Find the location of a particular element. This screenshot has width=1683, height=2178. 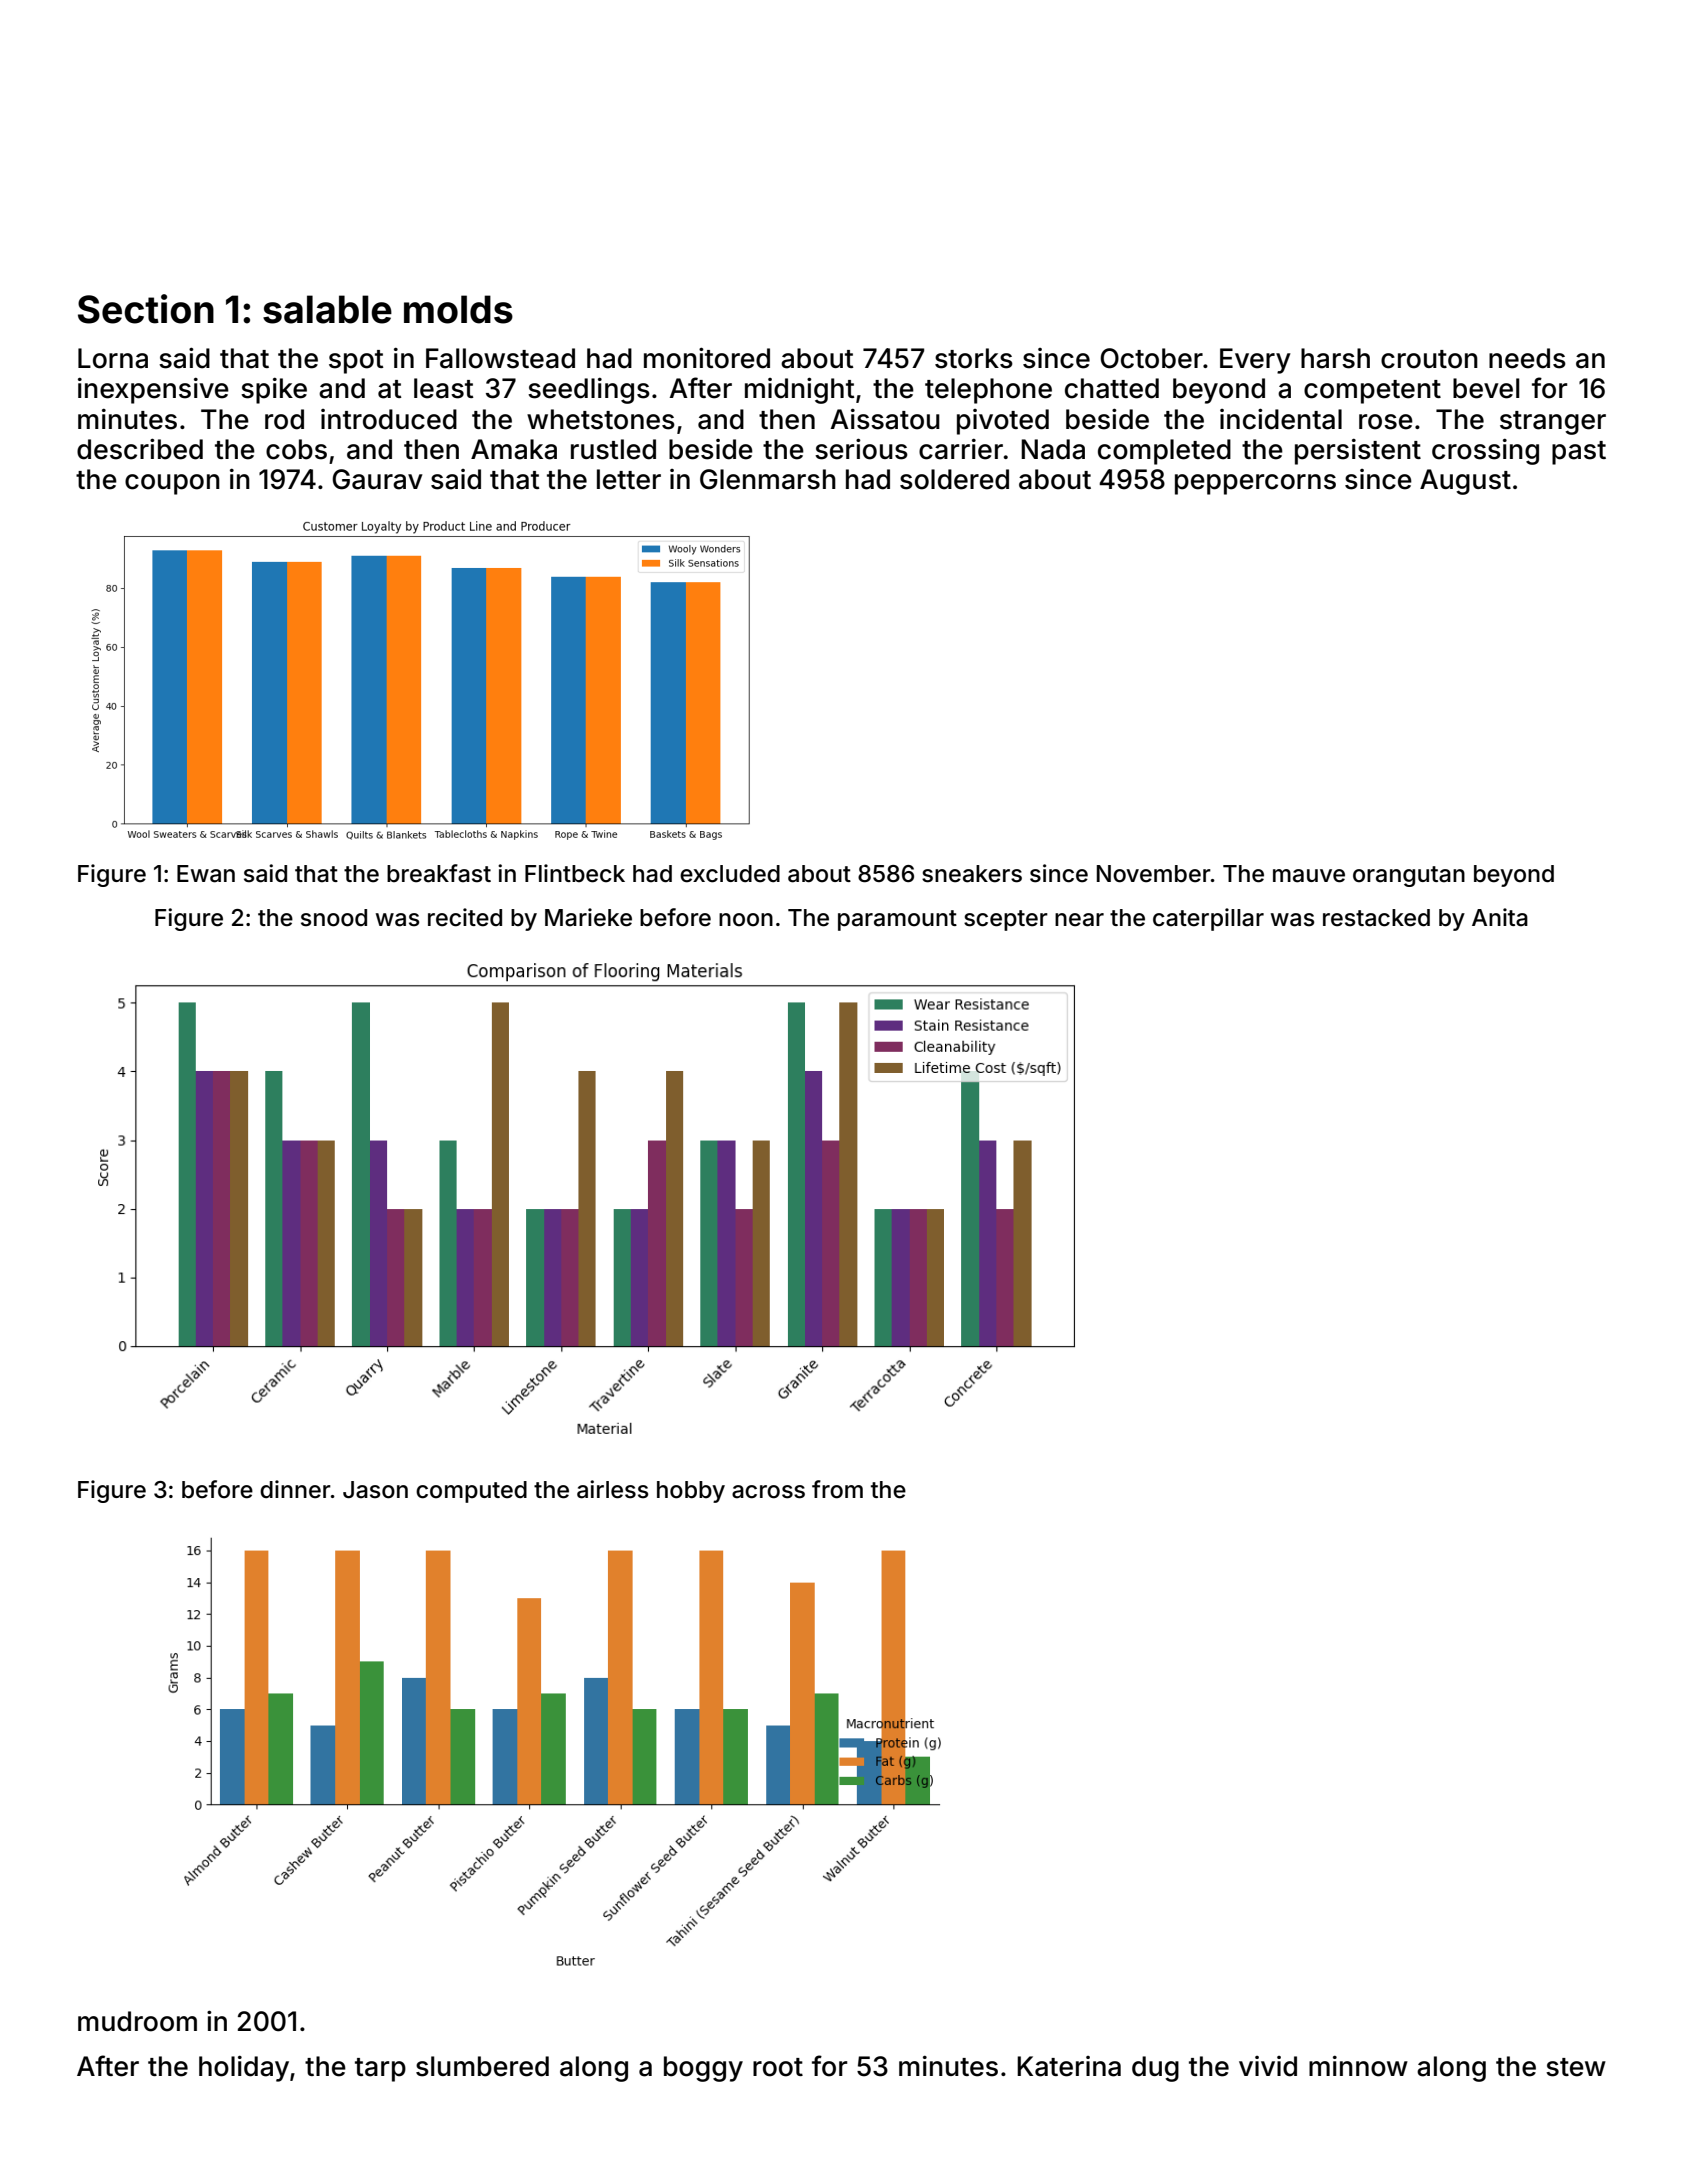

hobby is located at coordinates (691, 1492).
